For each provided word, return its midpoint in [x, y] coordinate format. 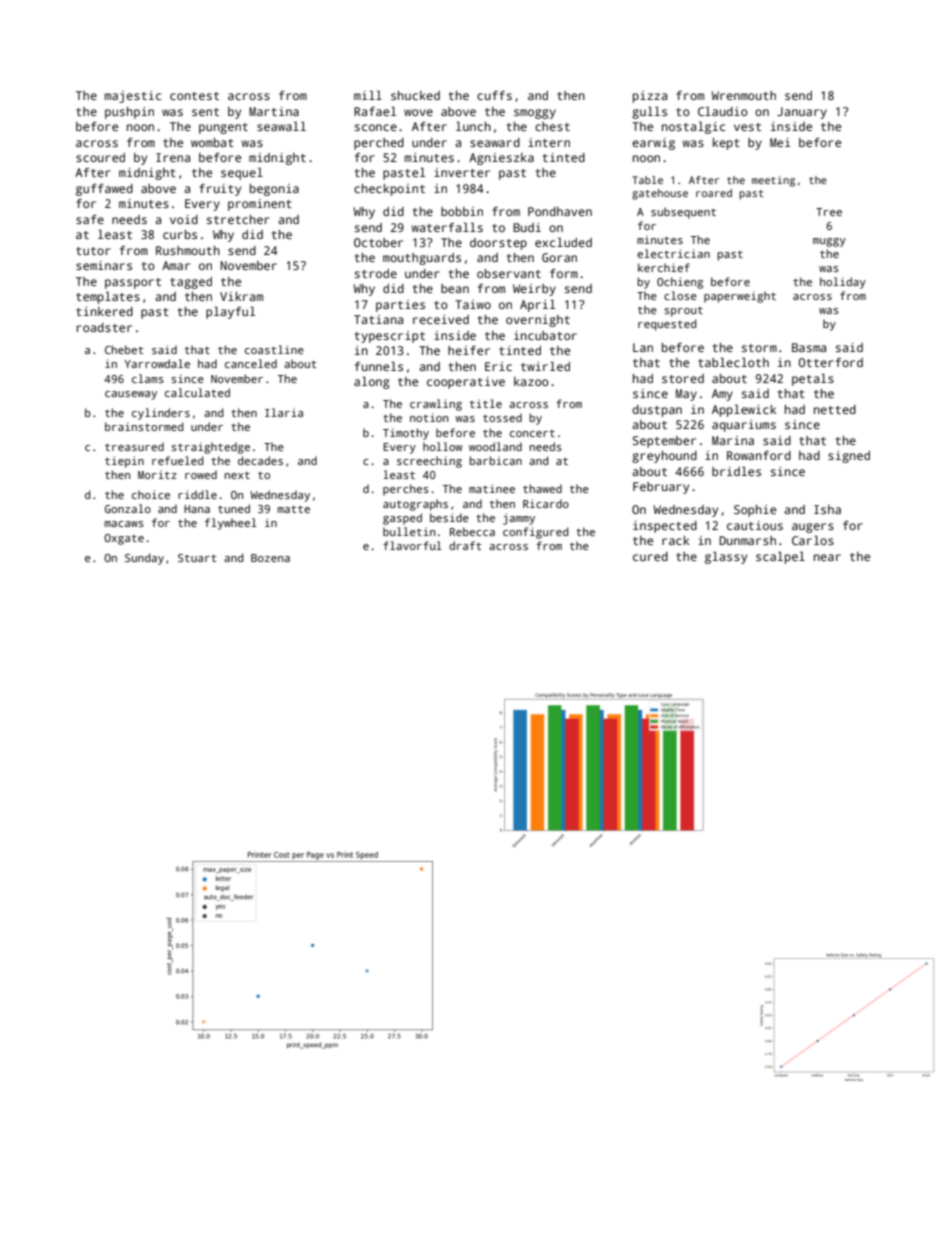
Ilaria [284, 412]
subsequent [683, 213]
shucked [415, 95]
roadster [104, 327]
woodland [495, 446]
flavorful [412, 545]
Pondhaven [560, 211]
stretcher [238, 219]
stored [683, 378]
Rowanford [759, 455]
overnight [538, 321]
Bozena [270, 558]
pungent [223, 128]
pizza [650, 97]
